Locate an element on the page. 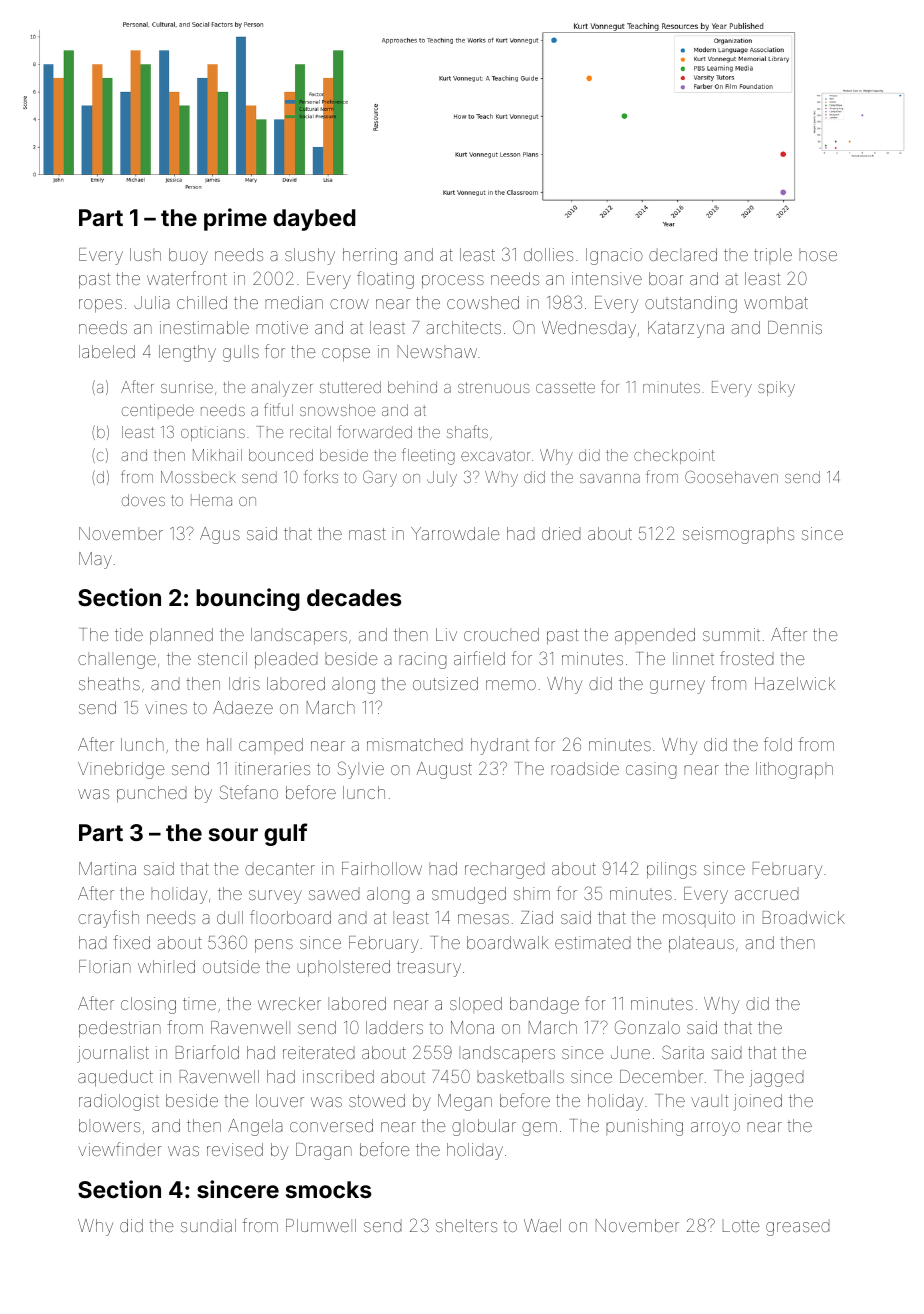 This page has width=924, height=1314. Goosehaven is located at coordinates (731, 476).
